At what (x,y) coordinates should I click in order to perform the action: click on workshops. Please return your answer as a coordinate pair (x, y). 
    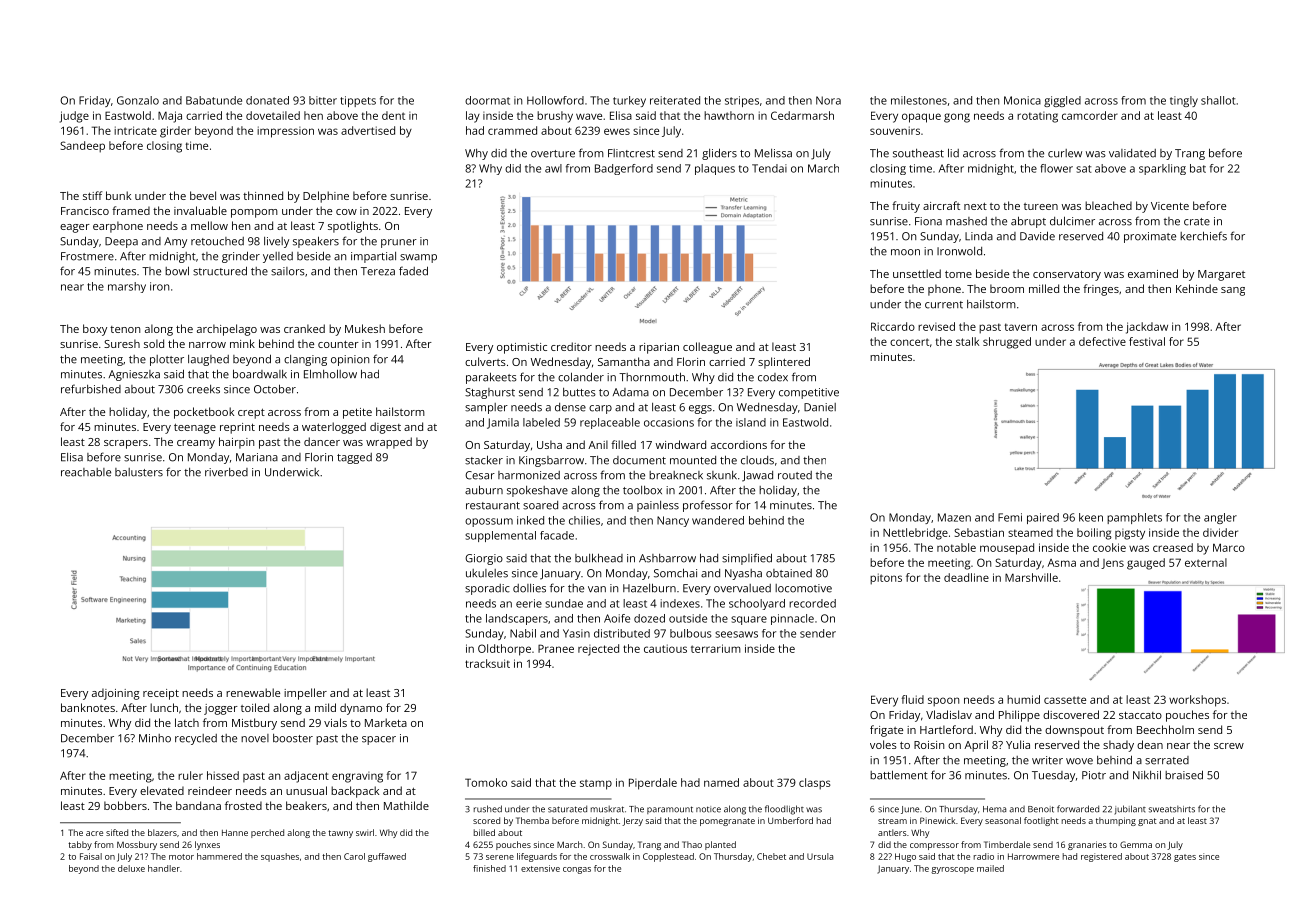
    Looking at the image, I should click on (1197, 701).
